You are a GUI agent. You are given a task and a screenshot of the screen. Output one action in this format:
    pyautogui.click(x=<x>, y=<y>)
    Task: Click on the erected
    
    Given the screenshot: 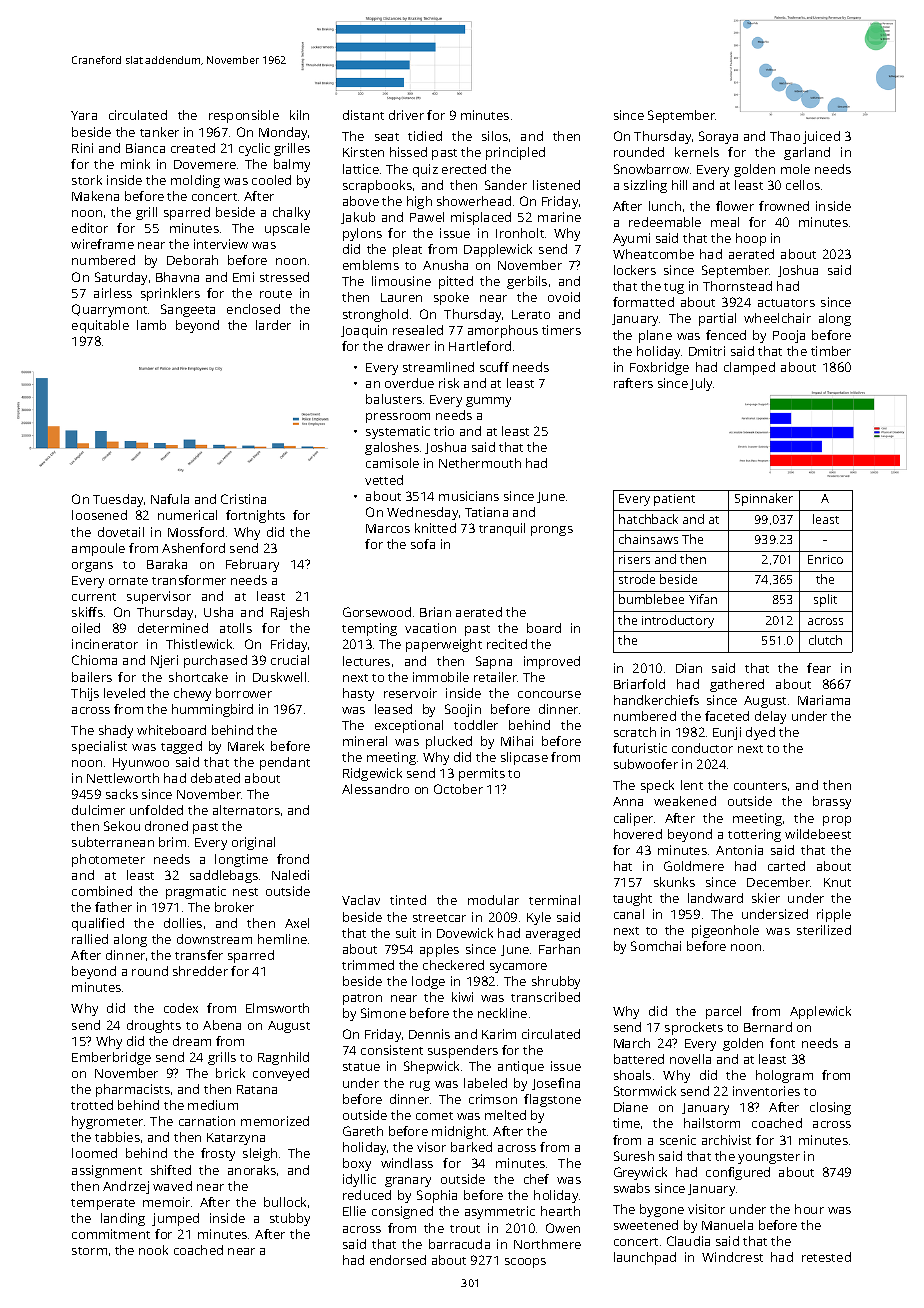 What is the action you would take?
    pyautogui.click(x=464, y=169)
